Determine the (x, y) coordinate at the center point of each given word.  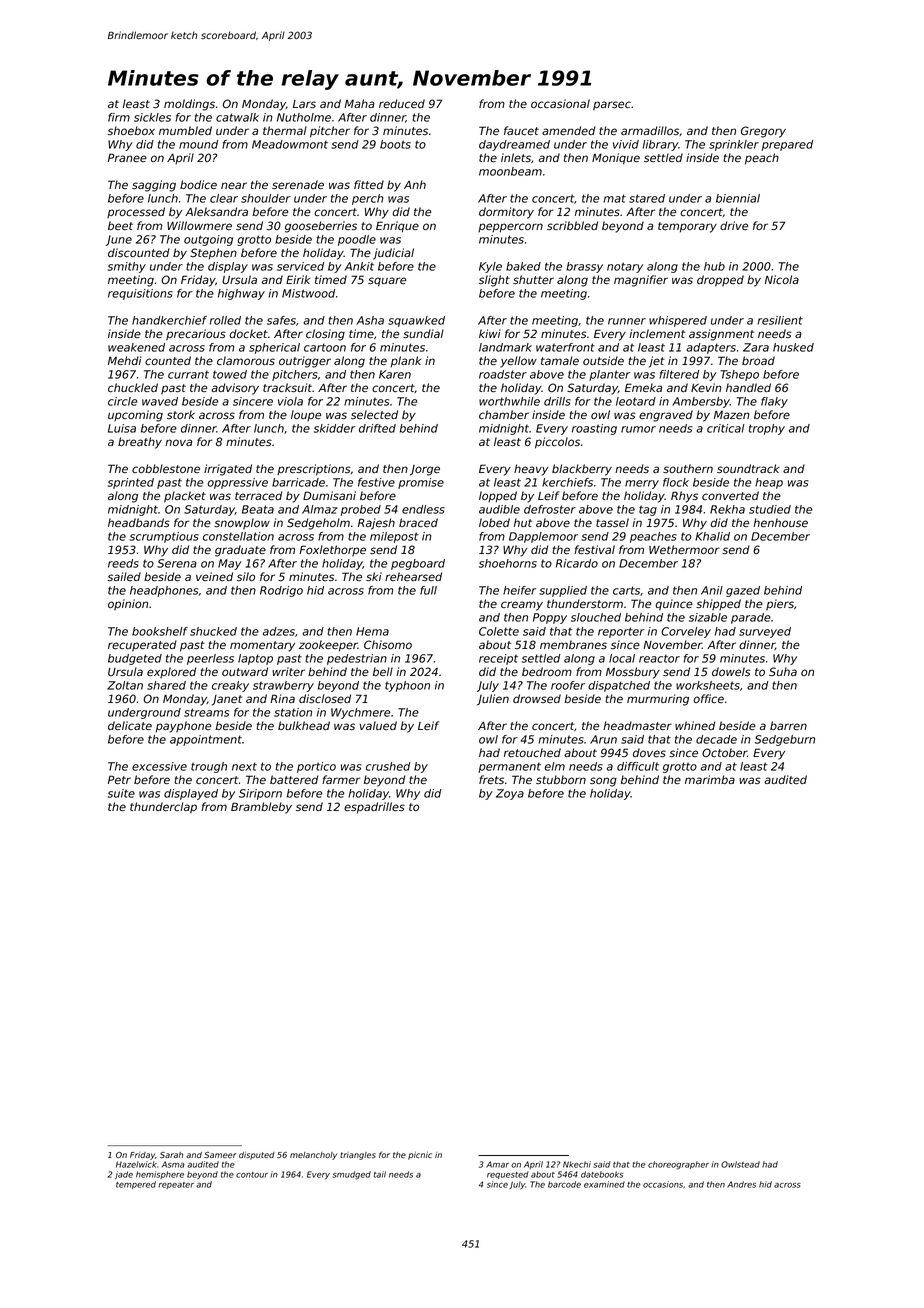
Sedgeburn (785, 740)
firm (119, 117)
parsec (612, 106)
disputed (257, 1156)
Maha (359, 103)
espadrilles (374, 808)
